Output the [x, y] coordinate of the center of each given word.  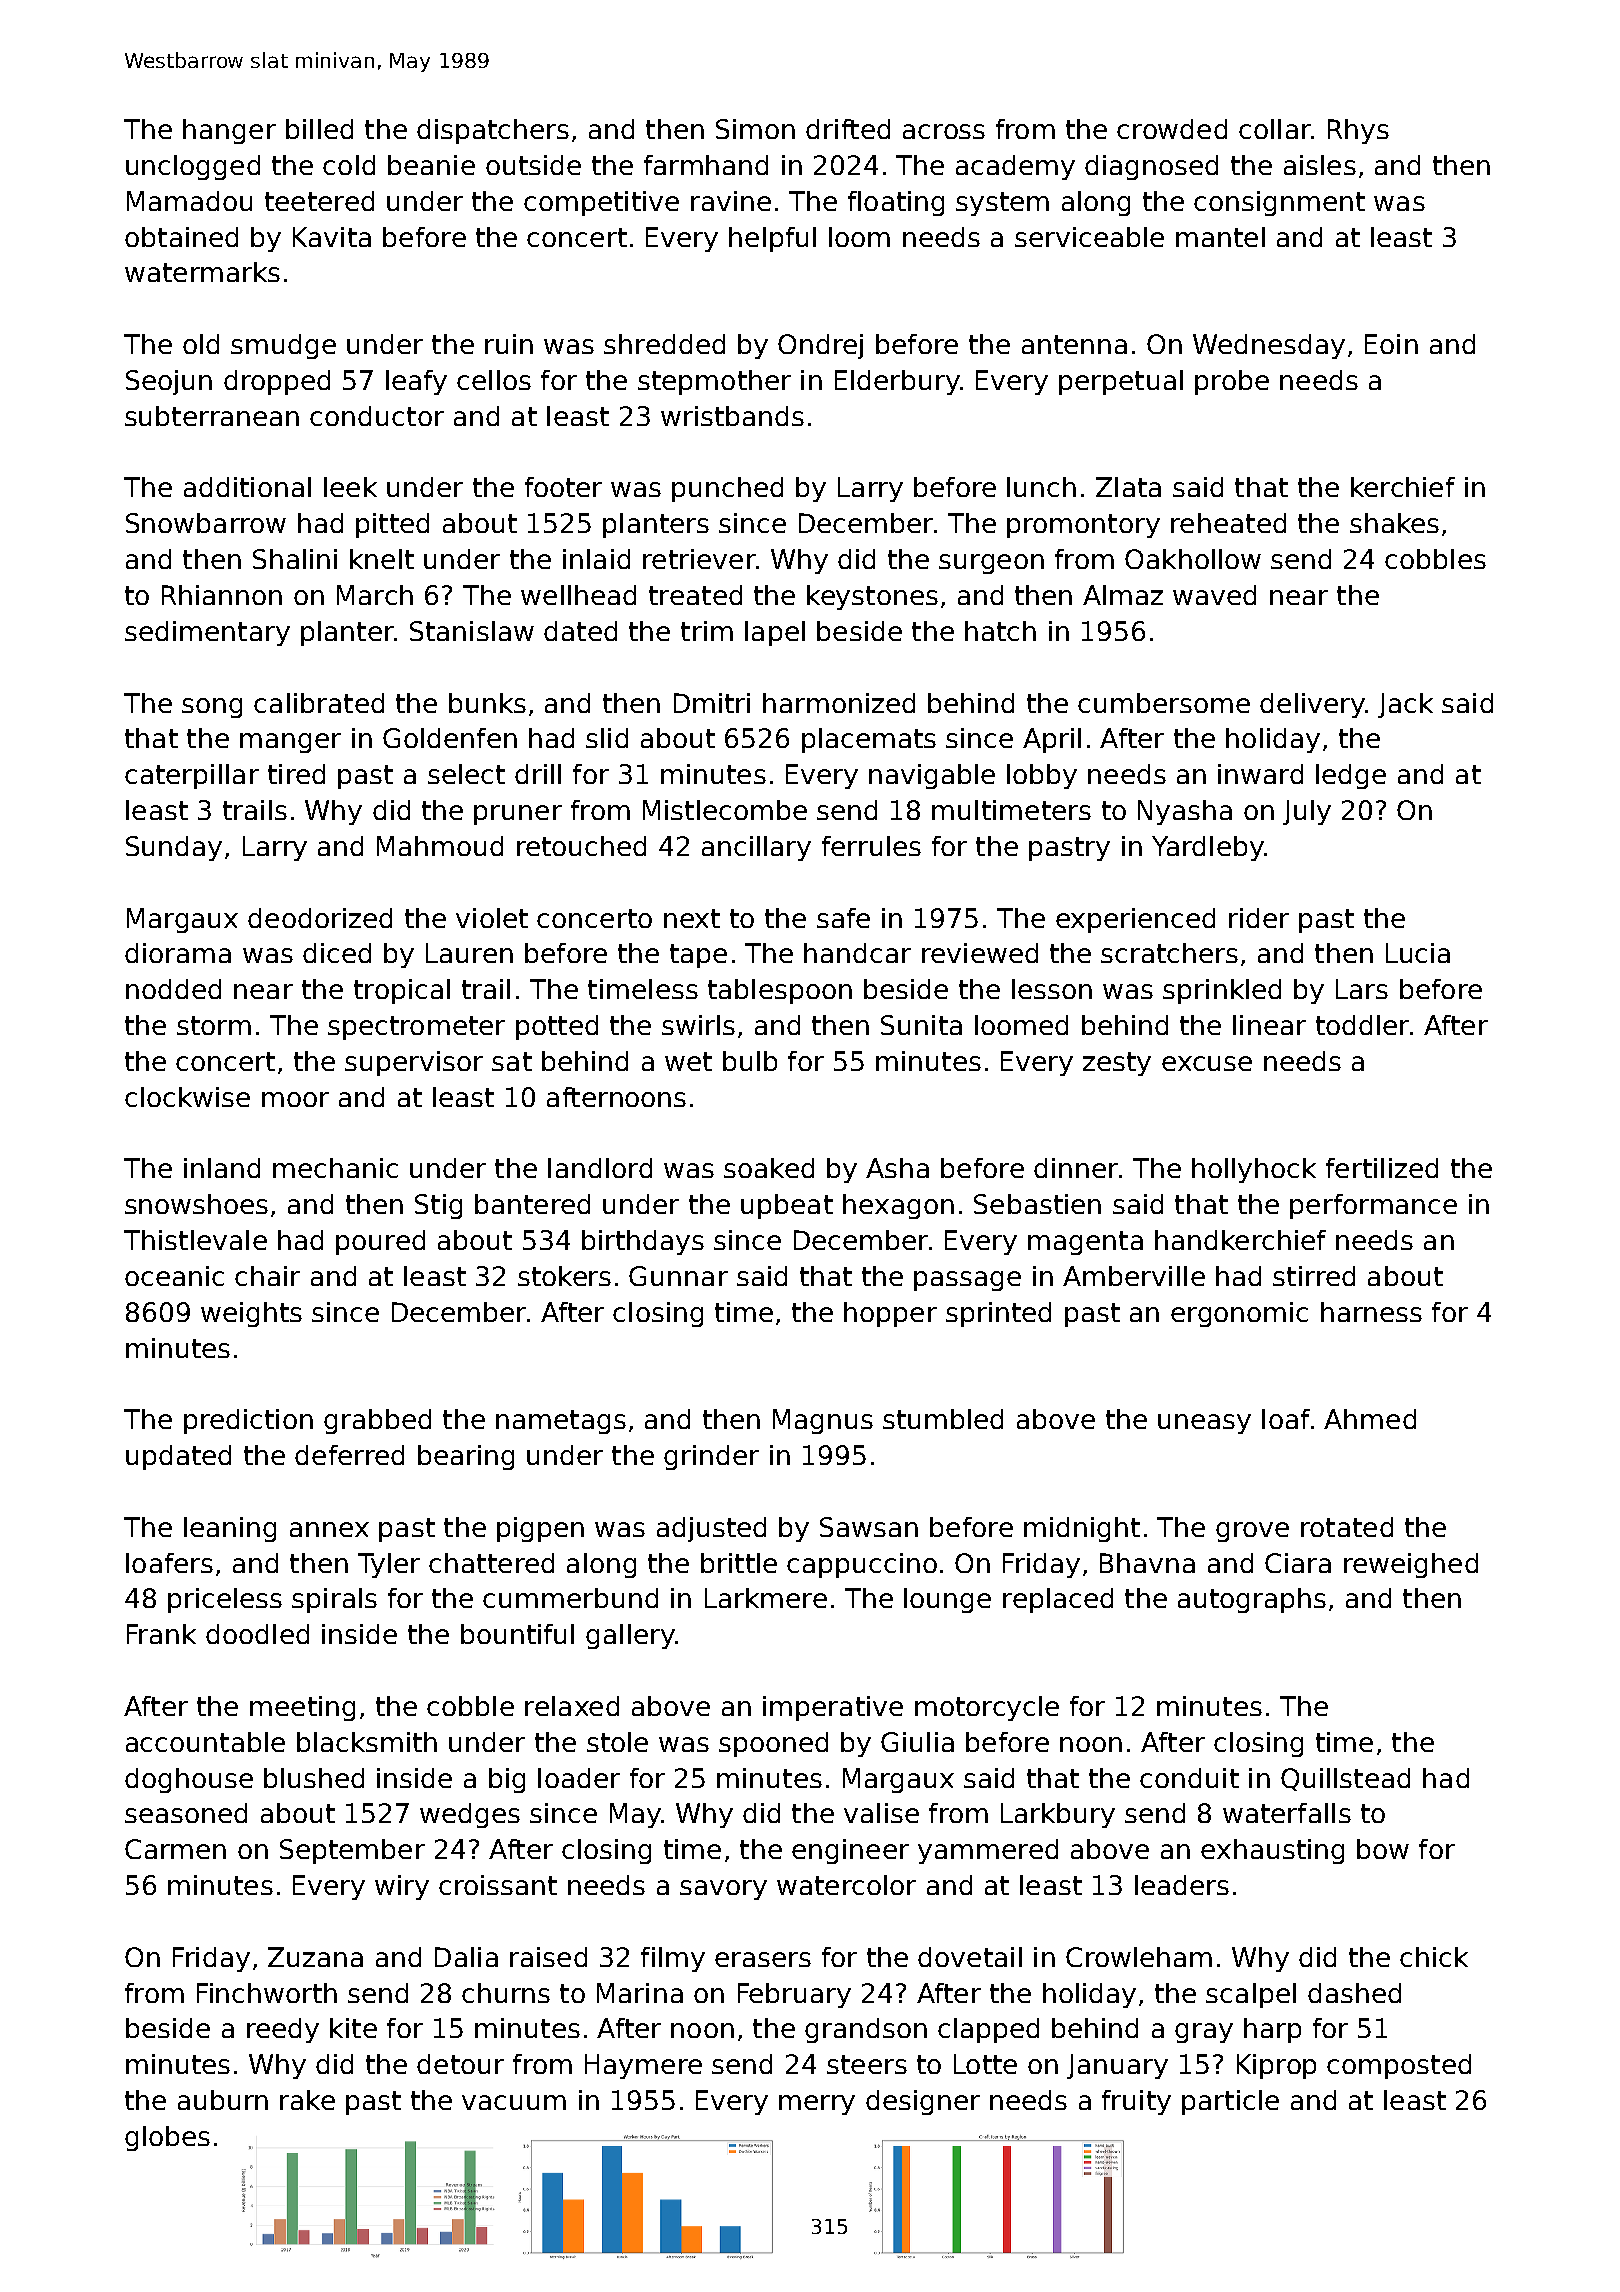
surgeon [991, 564]
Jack [1405, 705]
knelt [382, 559]
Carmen [175, 1849]
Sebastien [1037, 1204]
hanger [229, 131]
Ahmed [1370, 1419]
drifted [848, 129]
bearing [466, 1457]
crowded [1172, 129]
